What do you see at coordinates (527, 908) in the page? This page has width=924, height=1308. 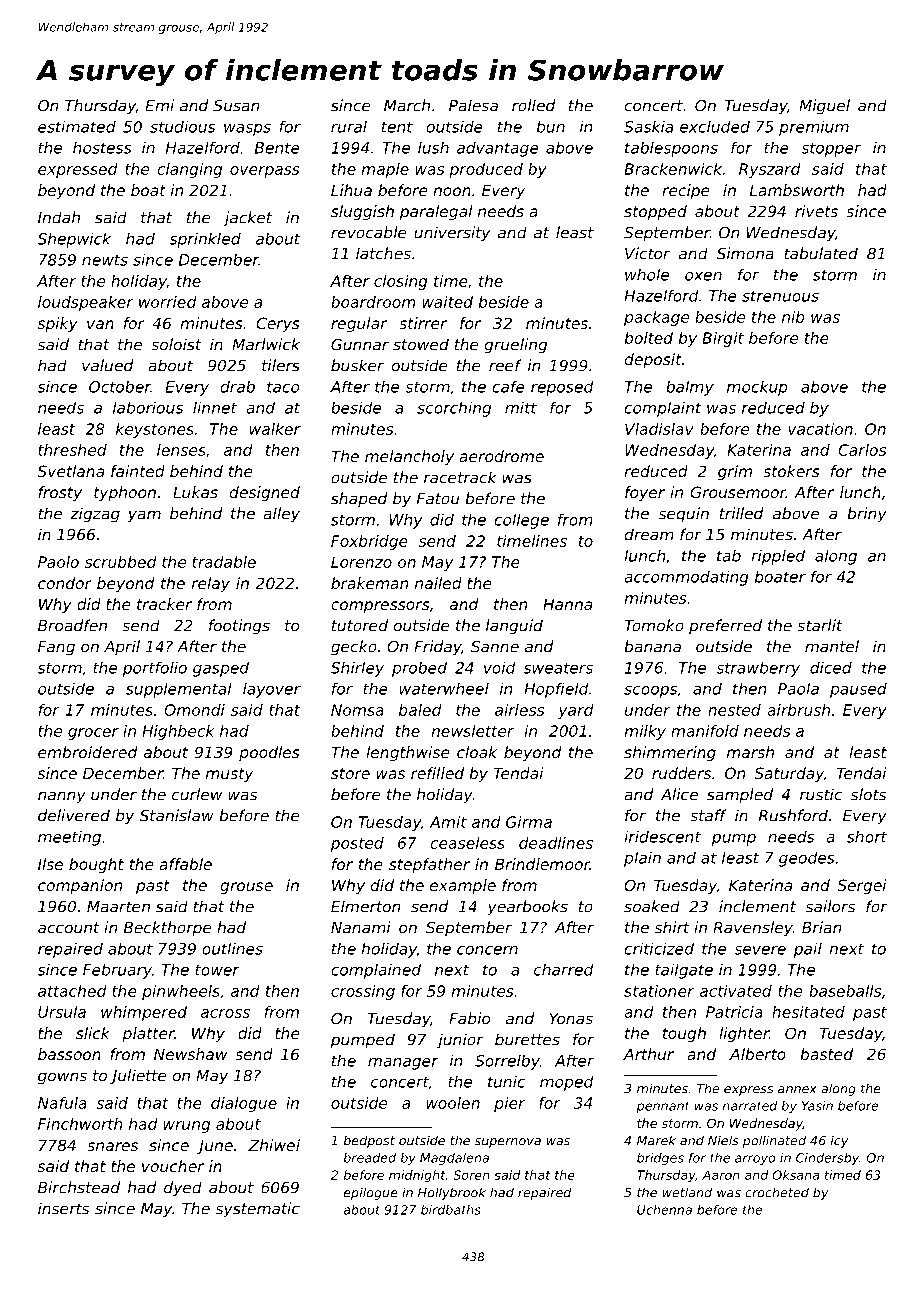 I see `yearbooks` at bounding box center [527, 908].
